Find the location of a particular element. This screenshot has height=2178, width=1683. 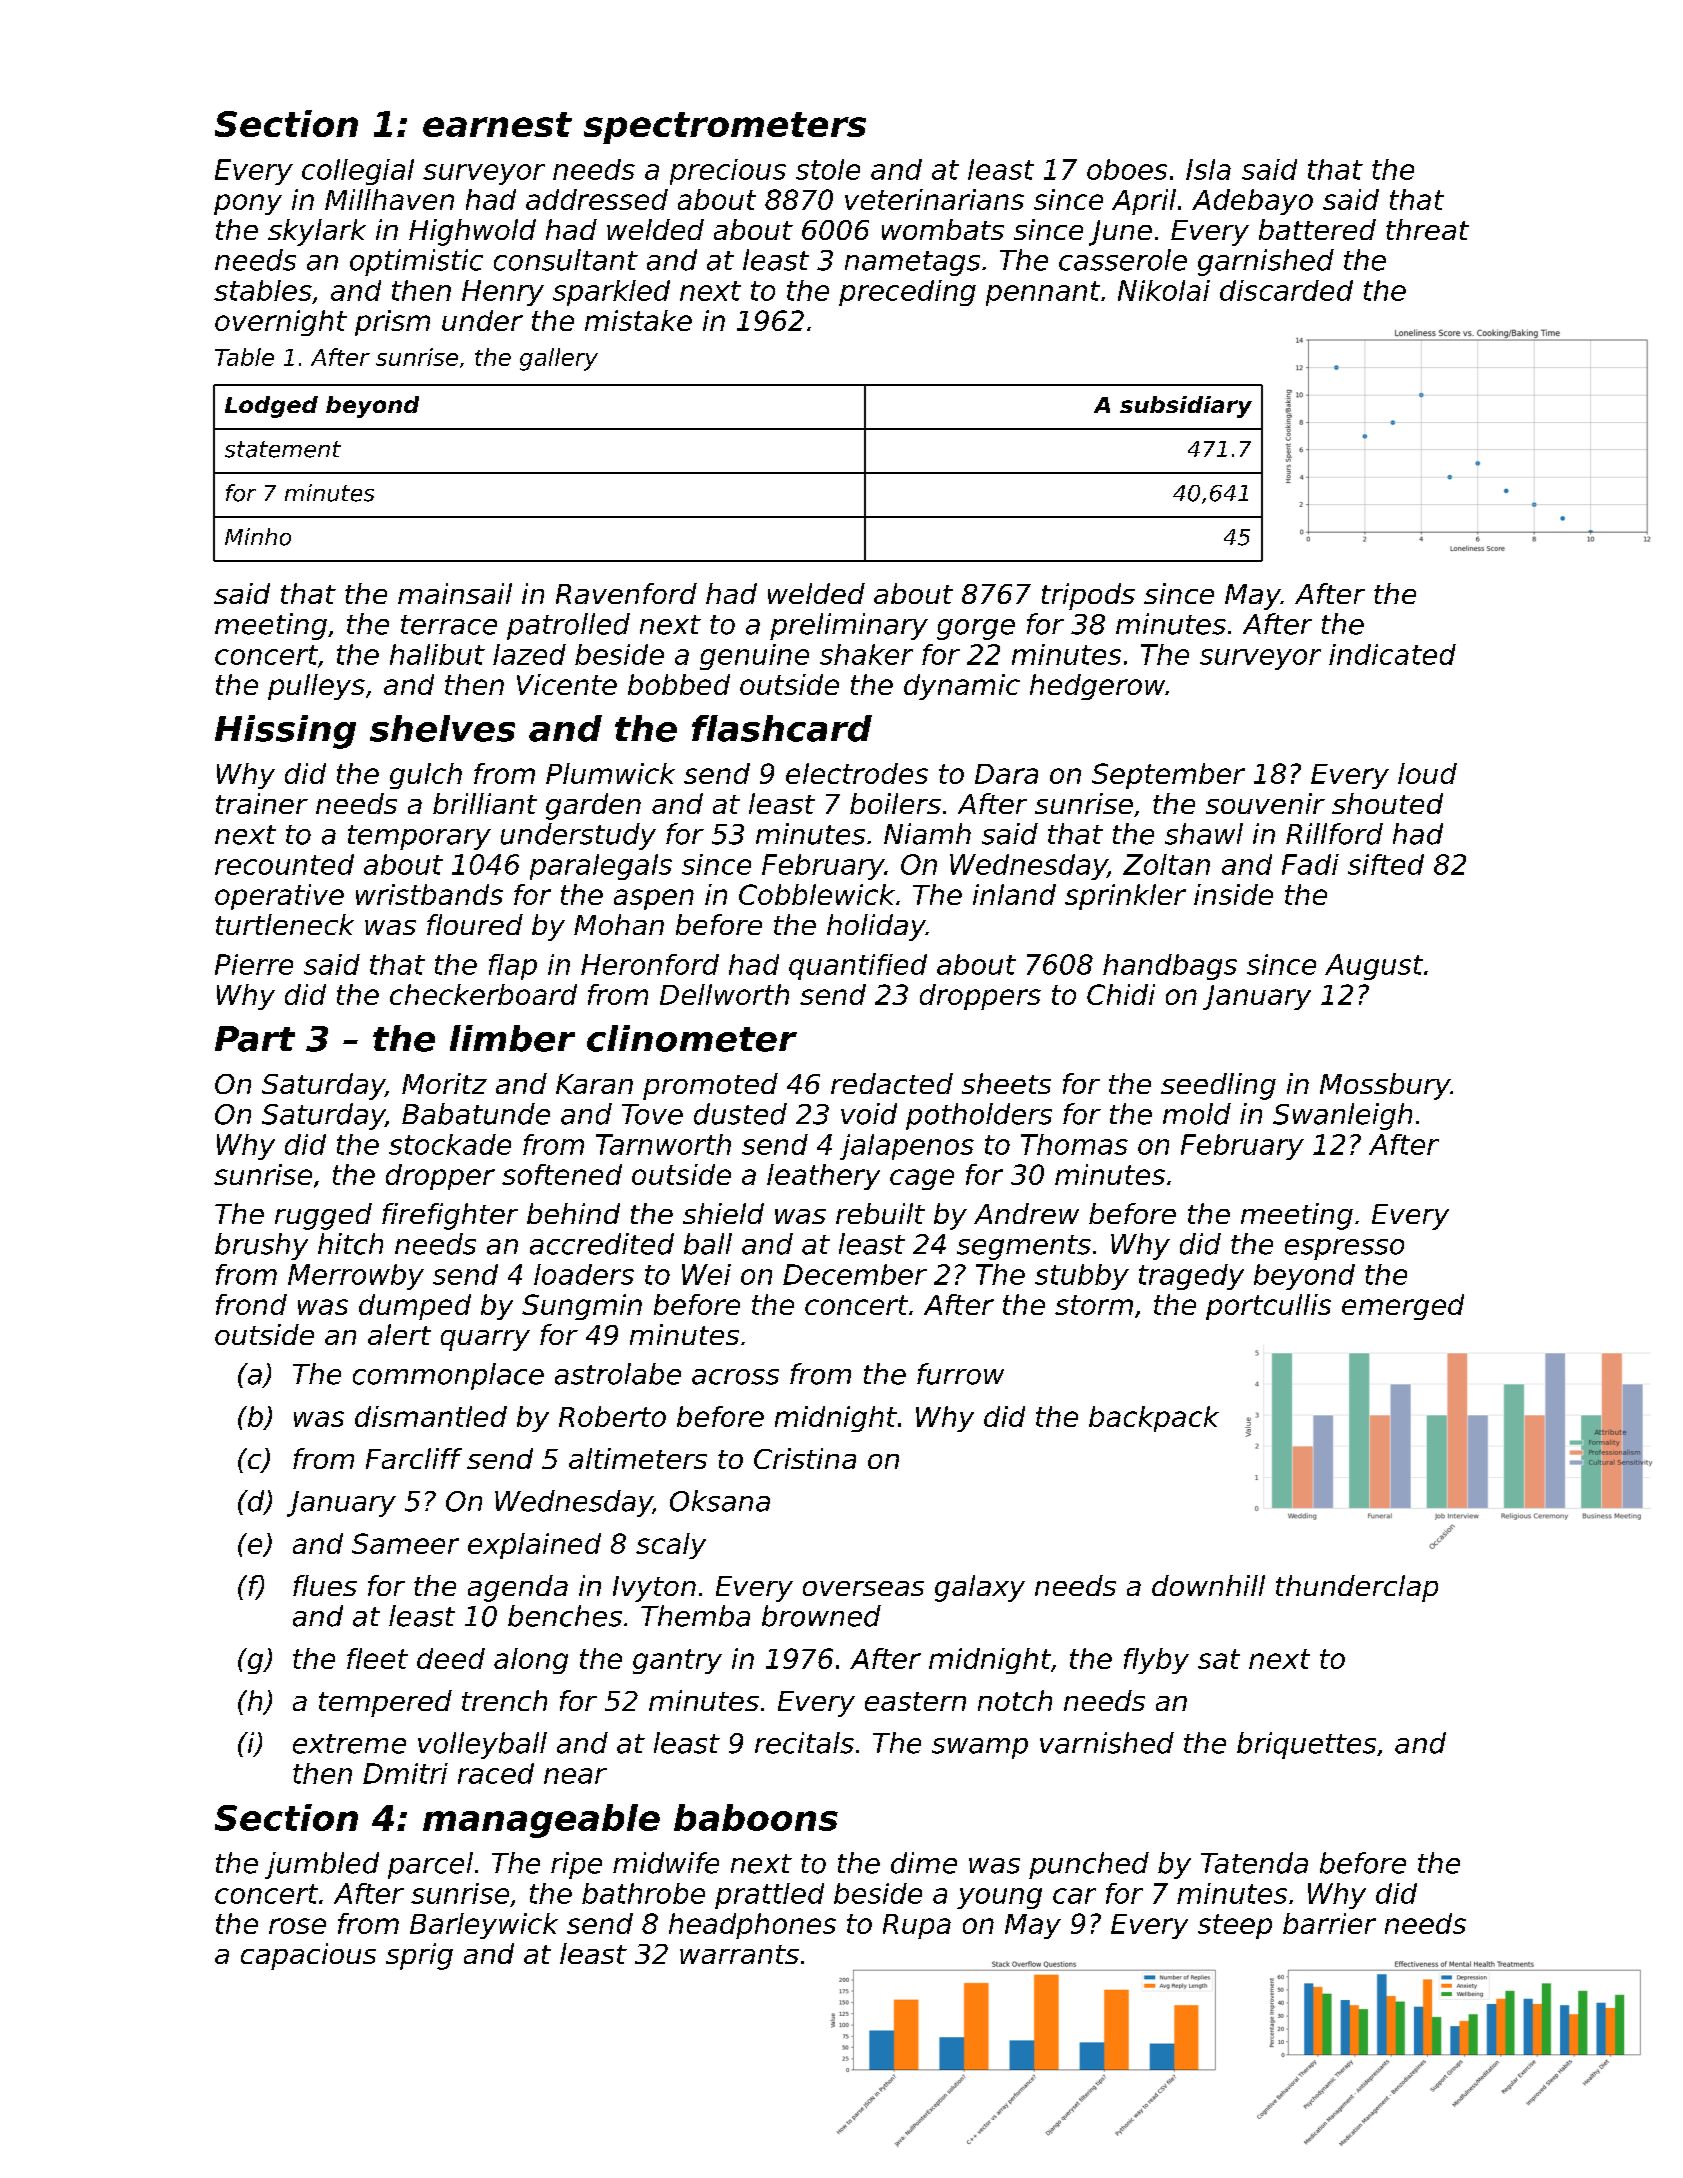

frond is located at coordinates (251, 1304).
